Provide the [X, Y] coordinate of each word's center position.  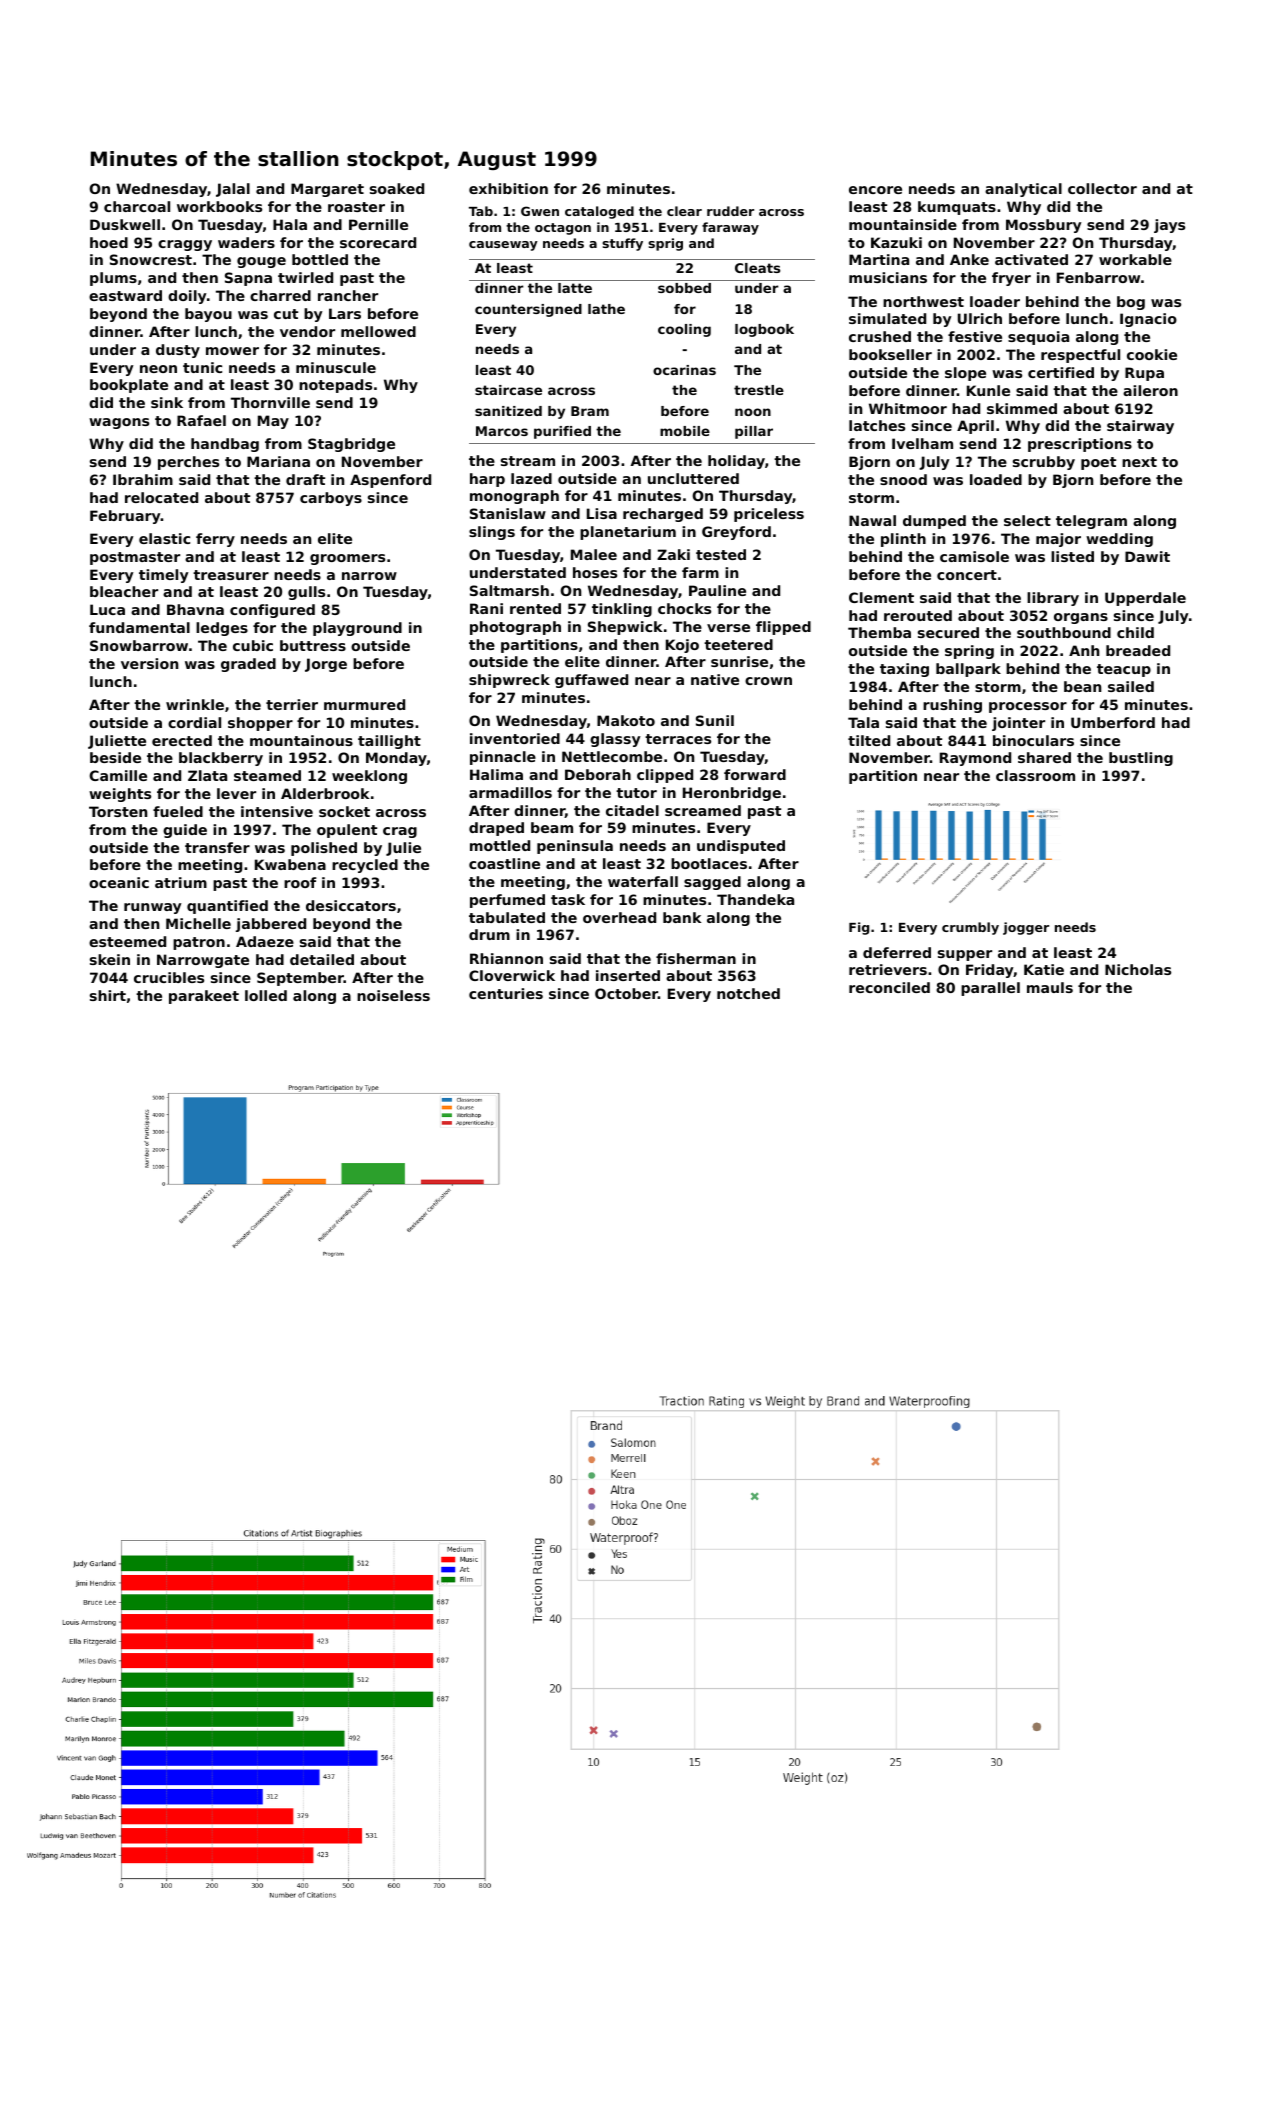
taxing [904, 670]
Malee [594, 554]
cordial [194, 722]
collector [1102, 188]
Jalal [233, 190]
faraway [730, 228]
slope [965, 374]
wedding [1119, 540]
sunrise [739, 661]
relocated [161, 497]
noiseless [393, 995]
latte [575, 288]
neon [158, 369]
